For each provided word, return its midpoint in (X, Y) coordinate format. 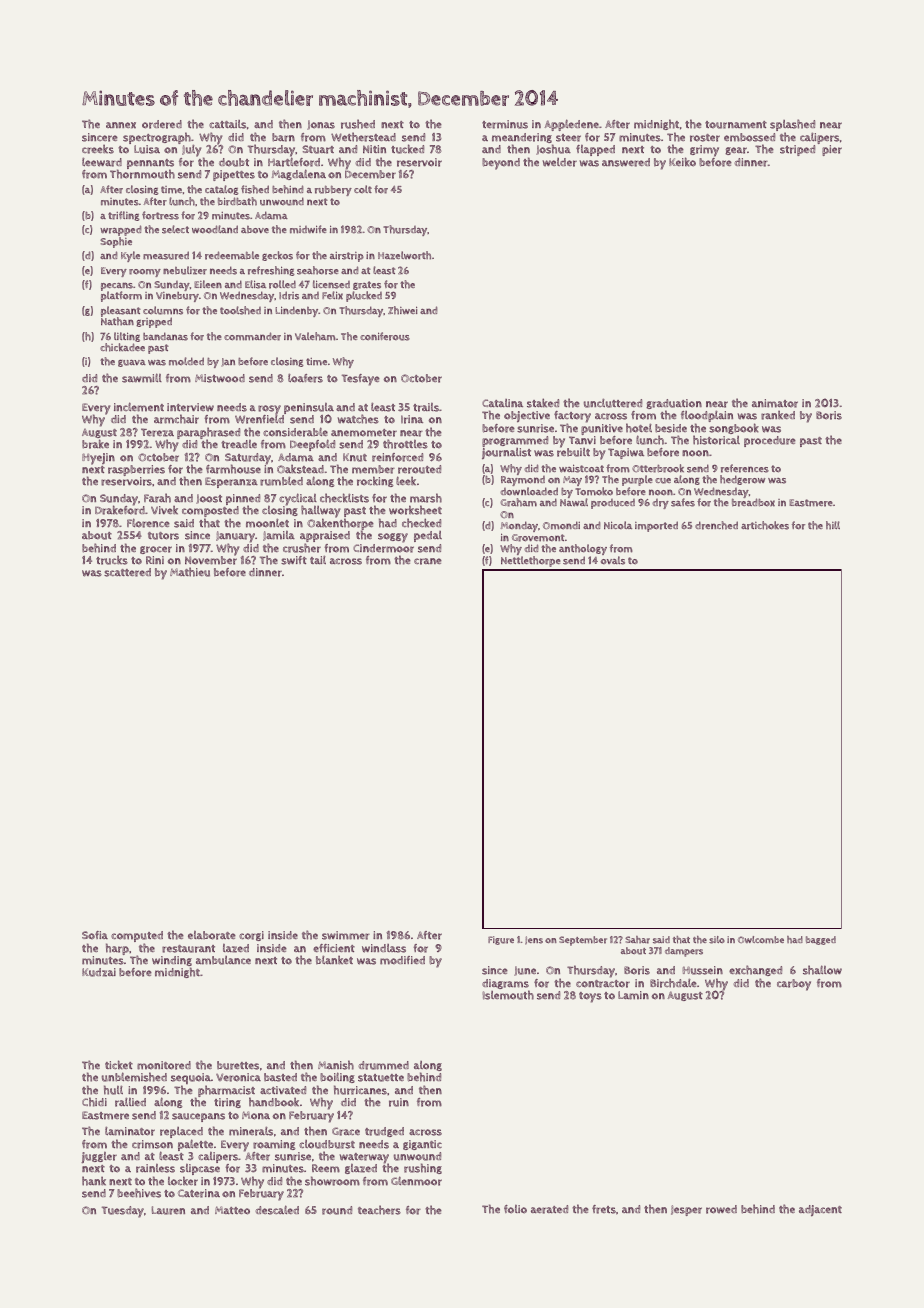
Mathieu (190, 572)
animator (775, 403)
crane (428, 561)
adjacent (820, 1210)
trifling (124, 216)
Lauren (168, 1210)
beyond (501, 164)
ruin (399, 1102)
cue (663, 481)
